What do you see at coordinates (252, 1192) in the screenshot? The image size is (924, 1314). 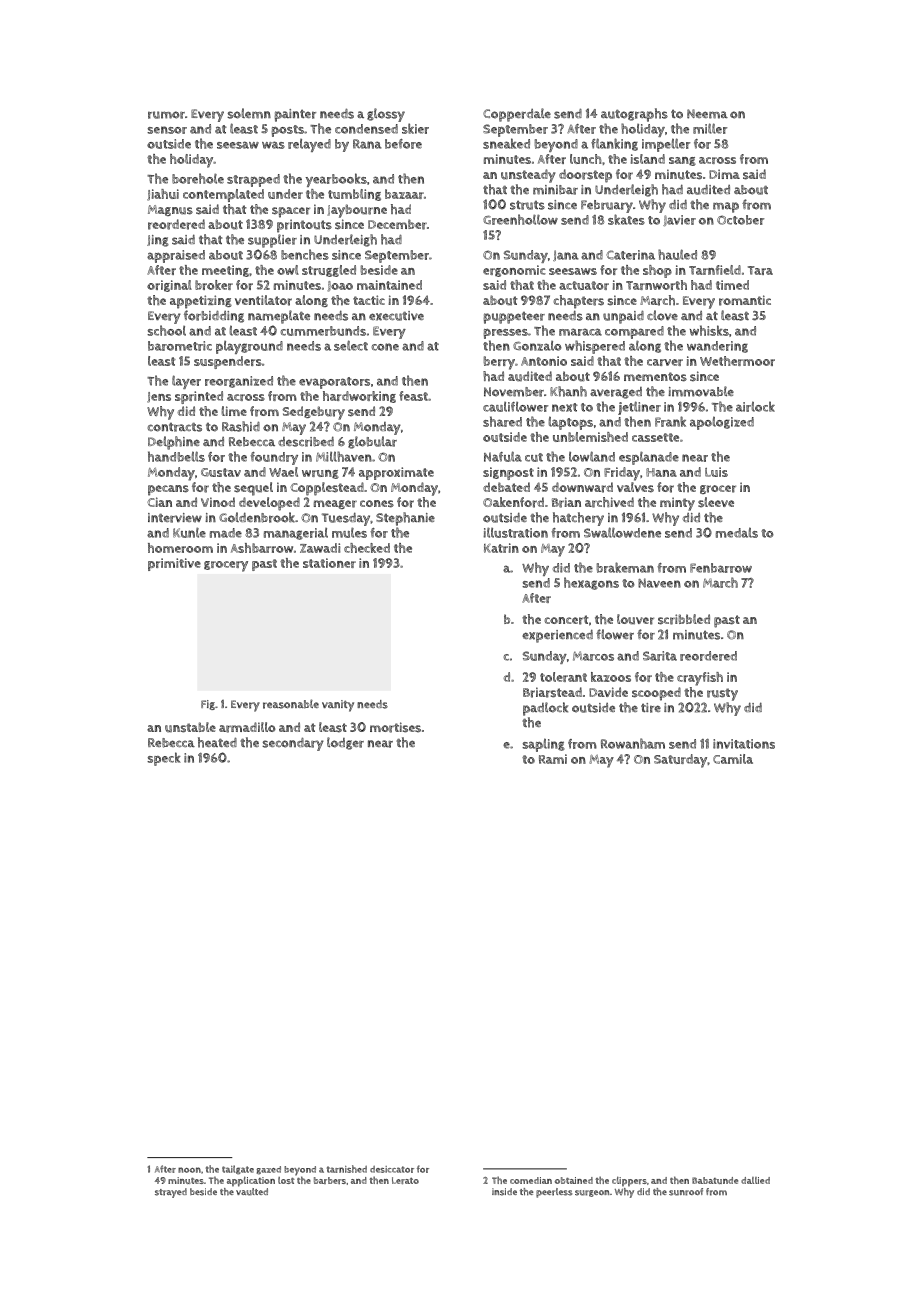 I see `vaulted` at bounding box center [252, 1192].
